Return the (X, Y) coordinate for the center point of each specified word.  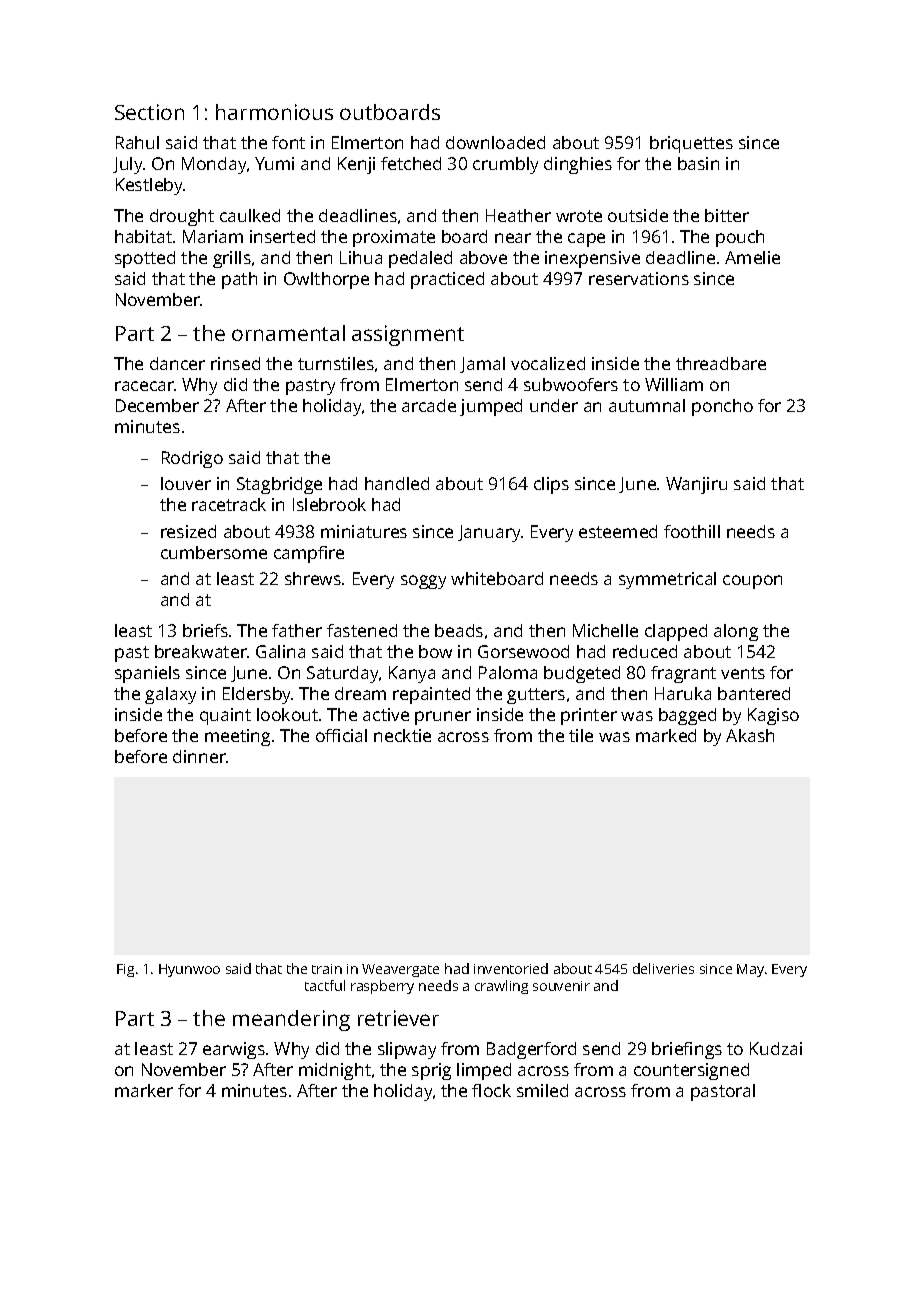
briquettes (691, 144)
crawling (501, 987)
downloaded (495, 142)
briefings (687, 1050)
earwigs (234, 1050)
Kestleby (149, 186)
